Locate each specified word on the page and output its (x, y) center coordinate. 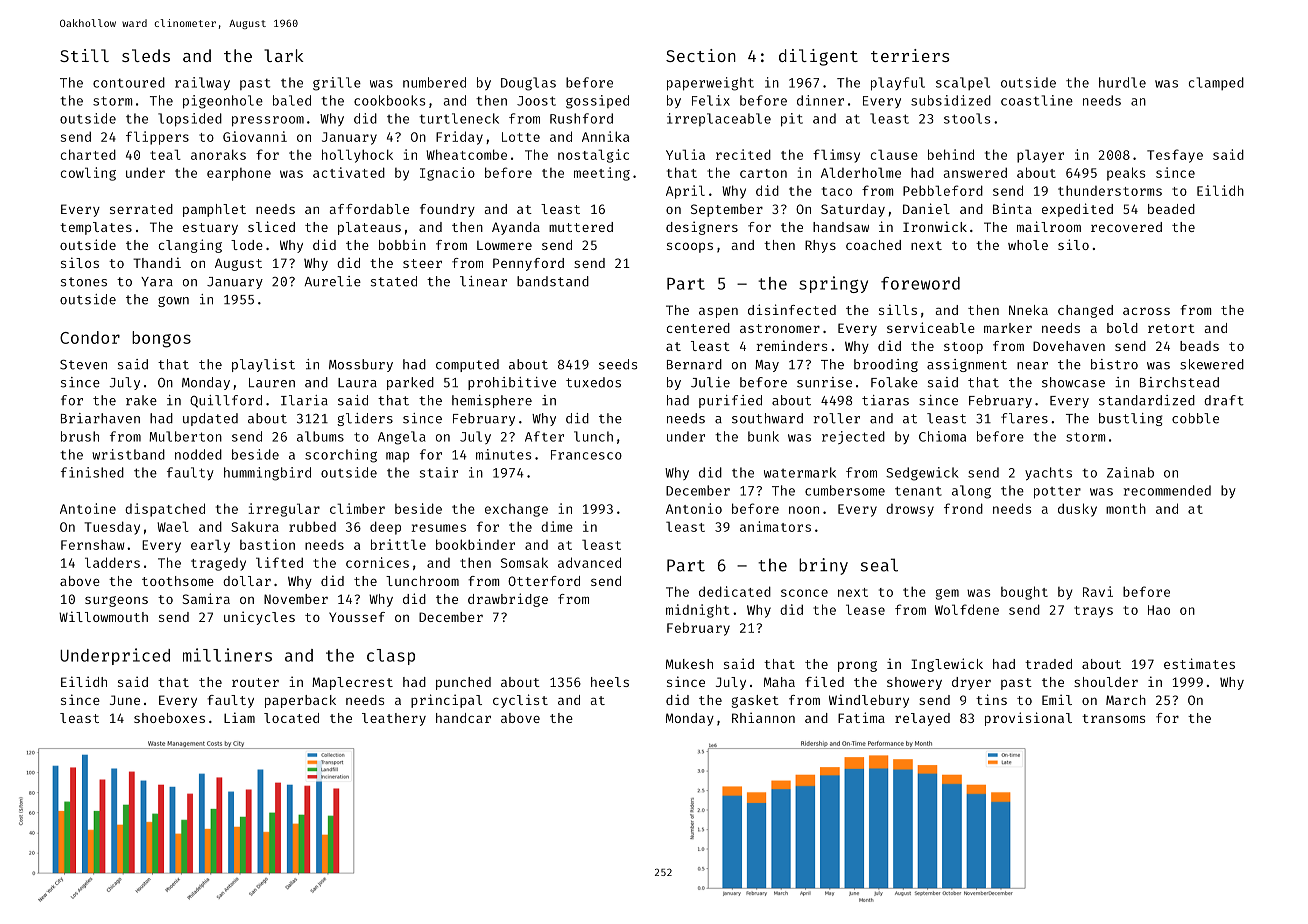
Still (84, 55)
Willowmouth (103, 616)
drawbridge (508, 600)
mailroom (1049, 226)
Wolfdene (967, 609)
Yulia (685, 154)
